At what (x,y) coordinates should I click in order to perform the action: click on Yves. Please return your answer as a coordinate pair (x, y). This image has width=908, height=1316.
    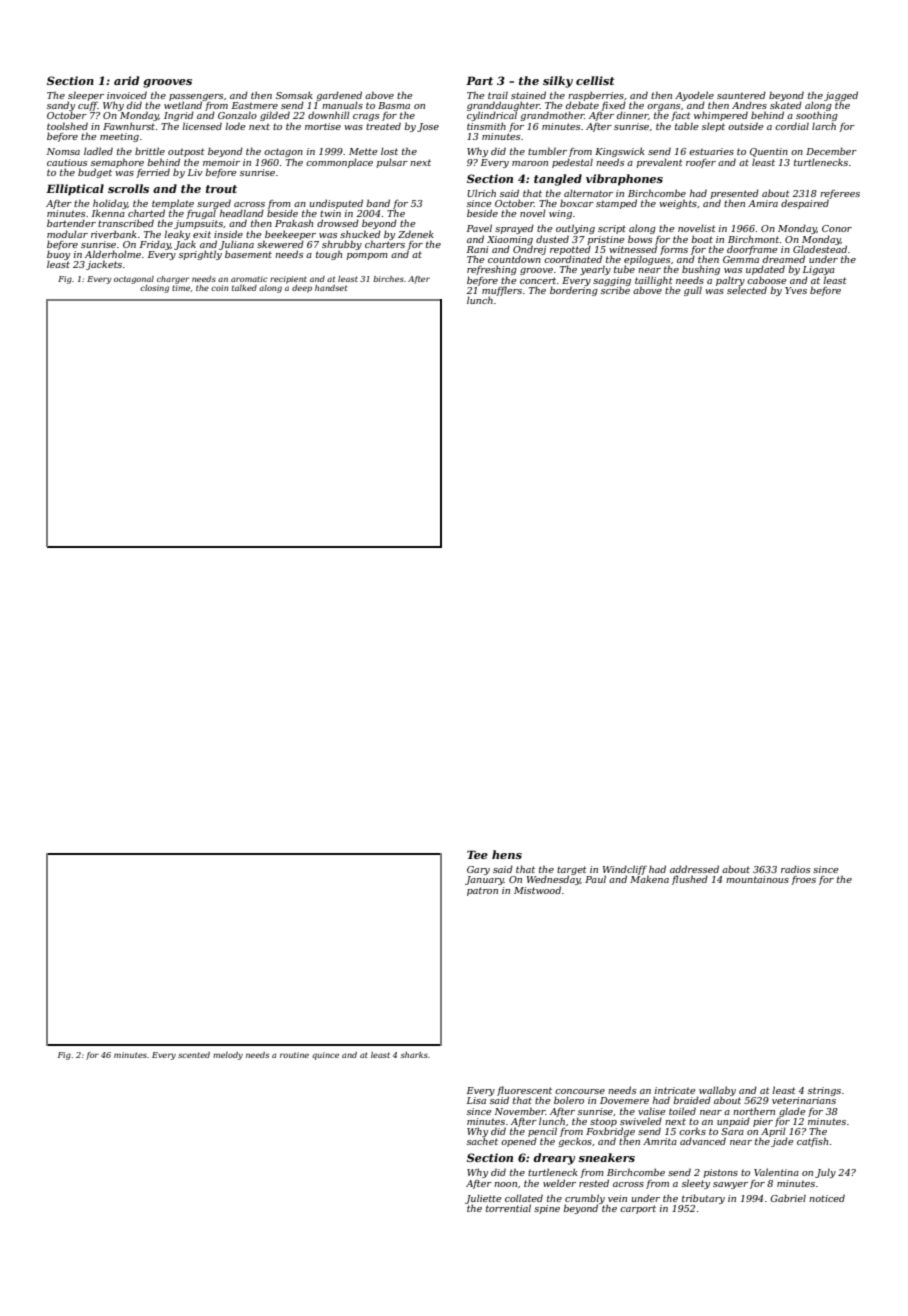
    Looking at the image, I should click on (796, 290).
